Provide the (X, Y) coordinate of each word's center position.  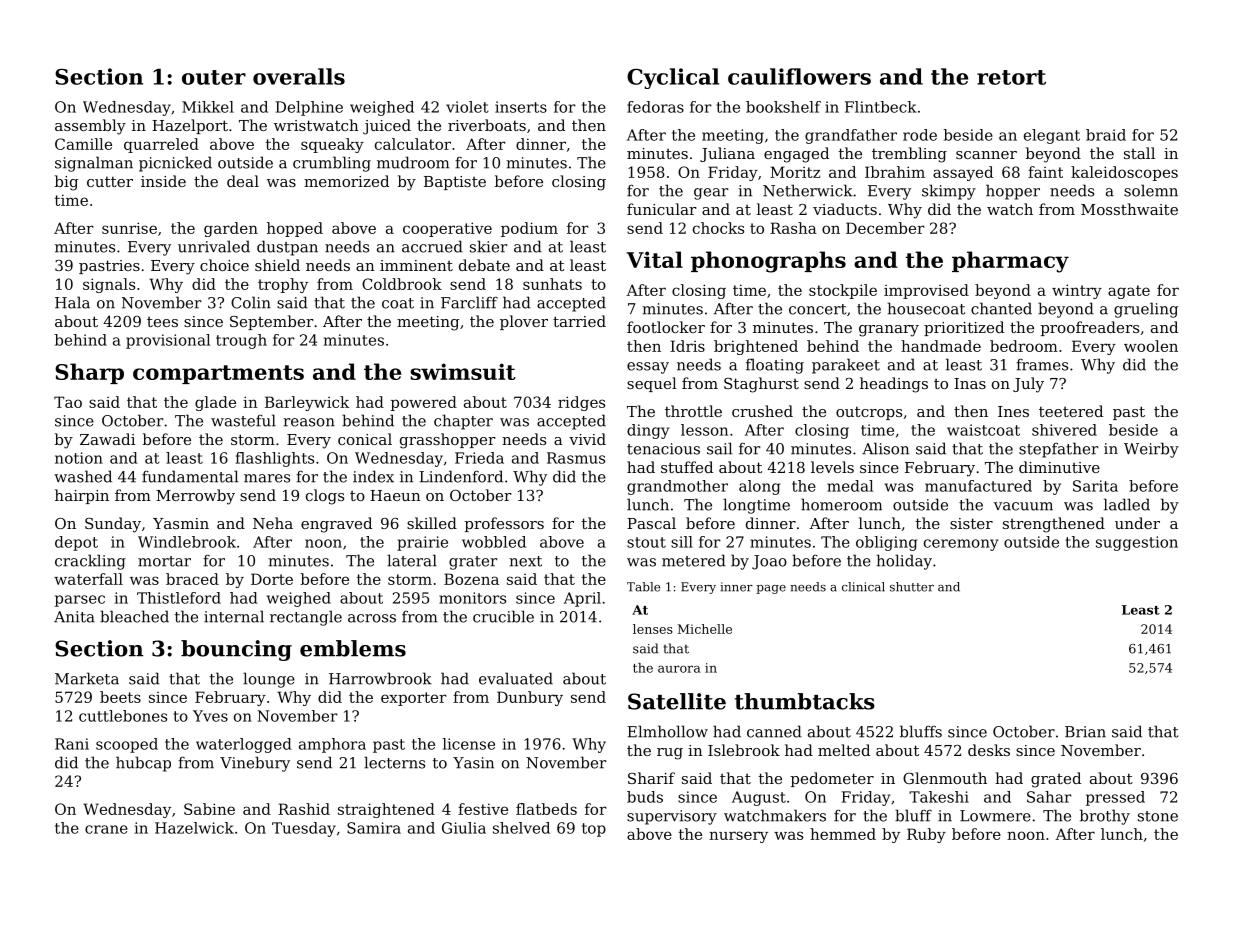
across (372, 618)
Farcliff (469, 302)
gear (711, 194)
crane (106, 829)
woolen (1151, 346)
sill (682, 542)
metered (694, 560)
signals (109, 285)
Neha (273, 523)
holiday (904, 562)
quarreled (161, 145)
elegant (1052, 136)
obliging (886, 543)
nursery (738, 837)
